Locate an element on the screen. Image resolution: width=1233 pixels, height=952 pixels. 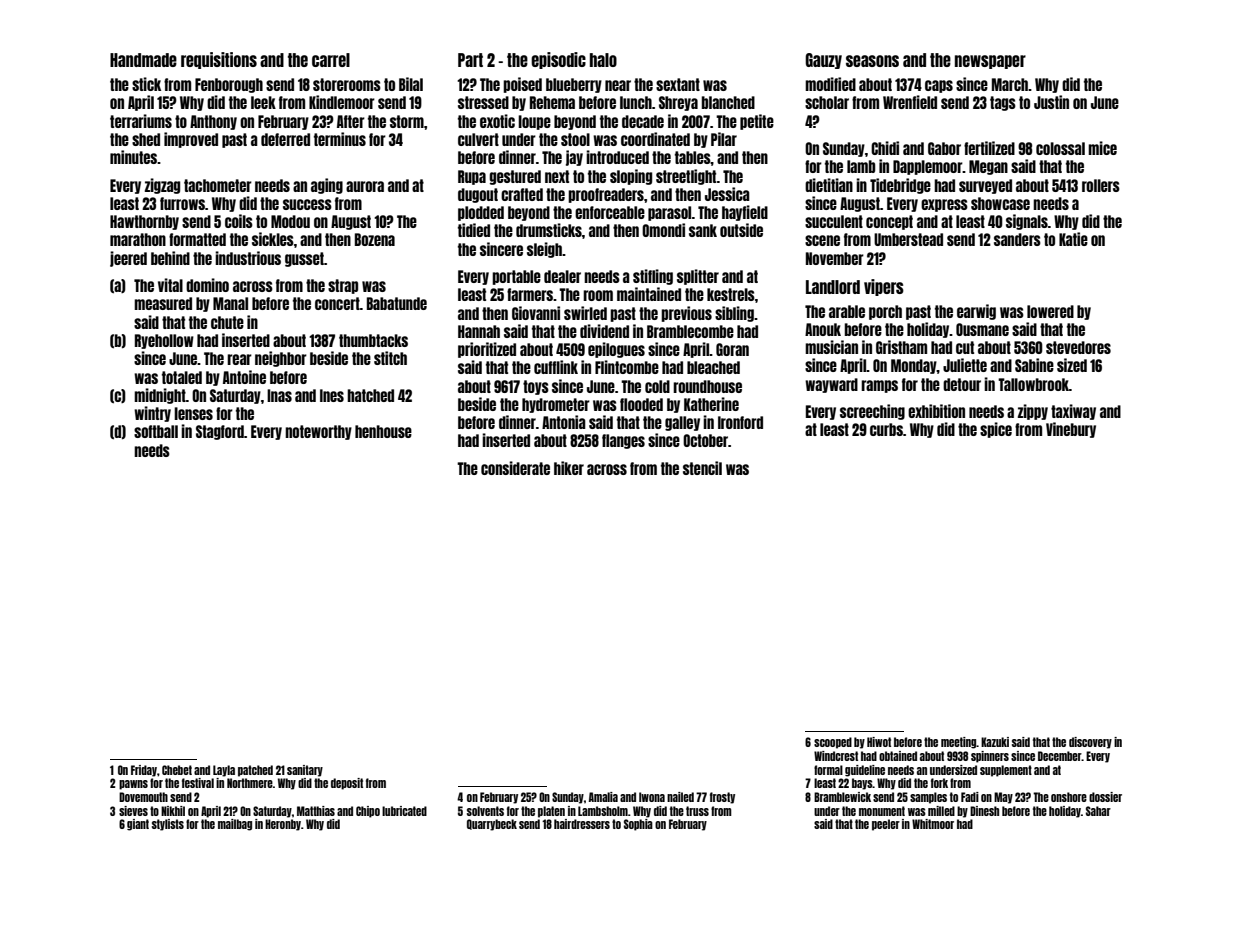
carrel is located at coordinates (331, 60).
